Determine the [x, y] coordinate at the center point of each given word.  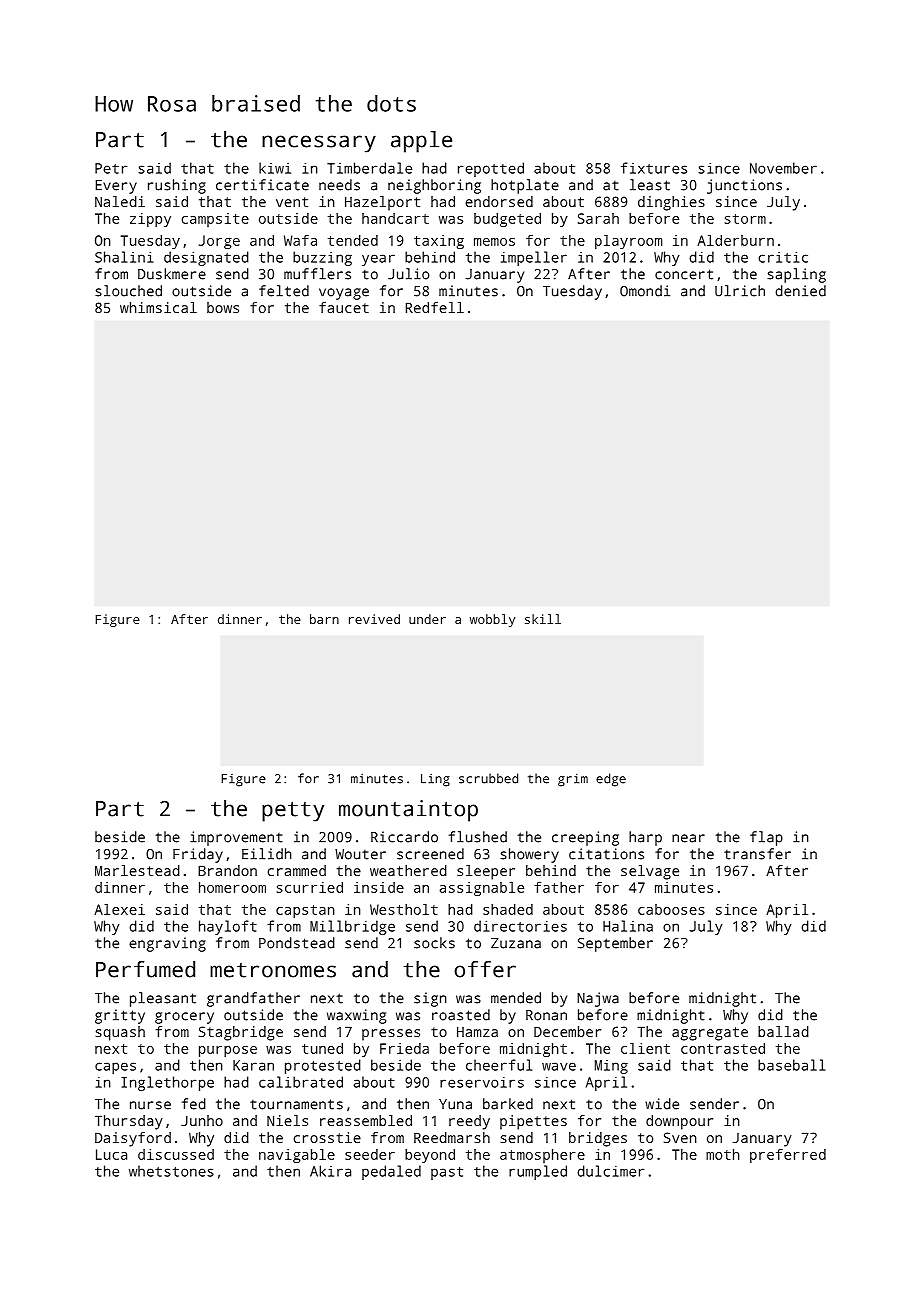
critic [783, 257]
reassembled [366, 1120]
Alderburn [735, 240]
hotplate [525, 186]
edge [611, 780]
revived [374, 619]
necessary [319, 144]
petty [293, 811]
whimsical [158, 307]
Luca [111, 1154]
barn [324, 619]
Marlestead [137, 870]
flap [766, 838]
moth [723, 1154]
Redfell [435, 307]
